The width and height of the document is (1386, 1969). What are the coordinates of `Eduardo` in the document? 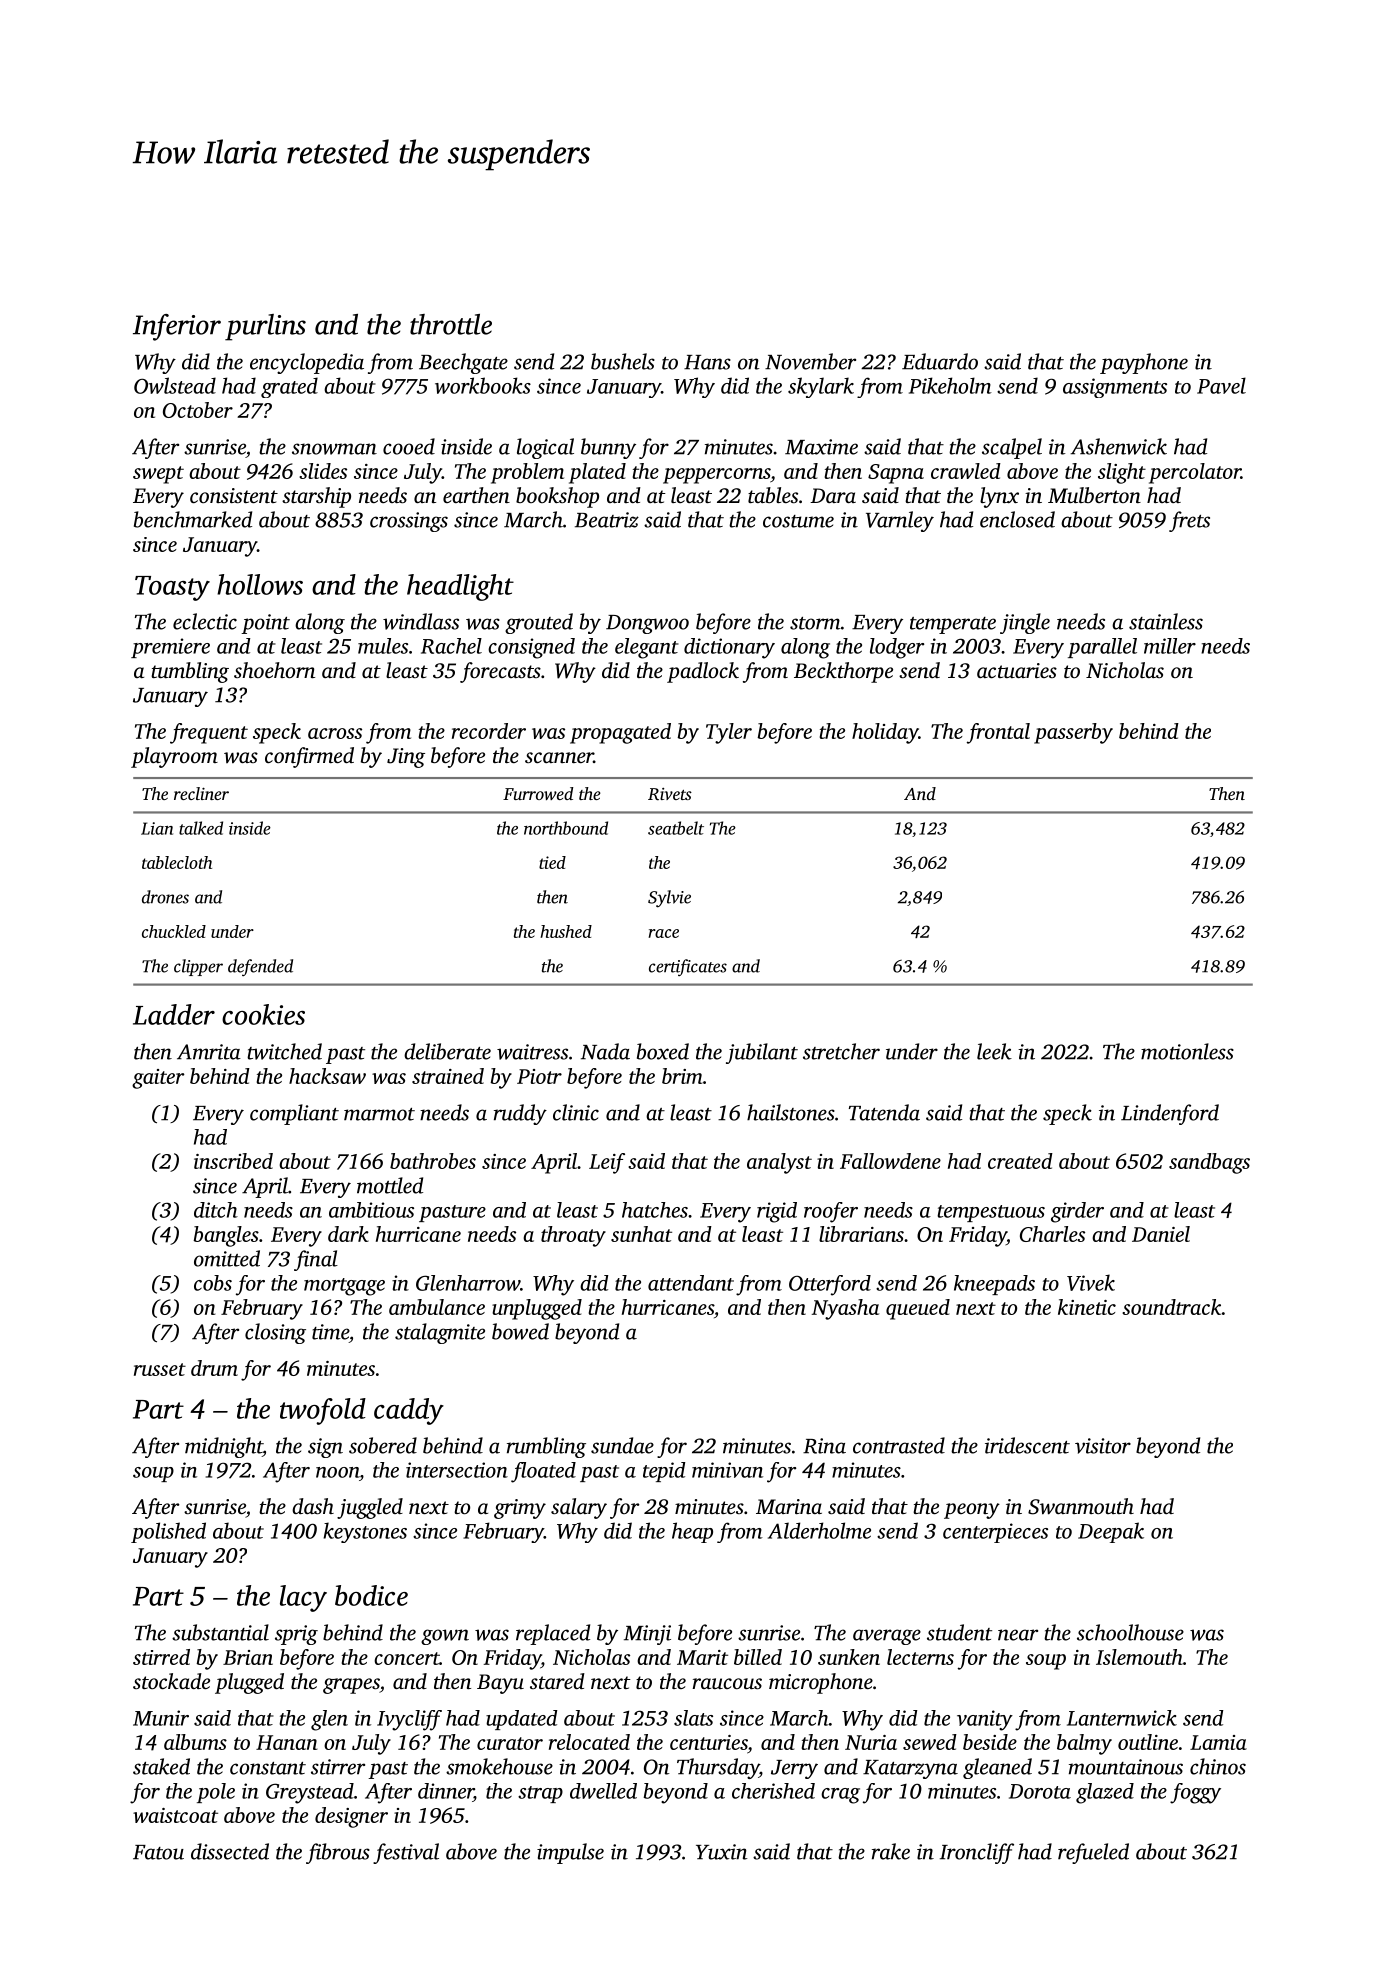 It's located at (940, 361).
